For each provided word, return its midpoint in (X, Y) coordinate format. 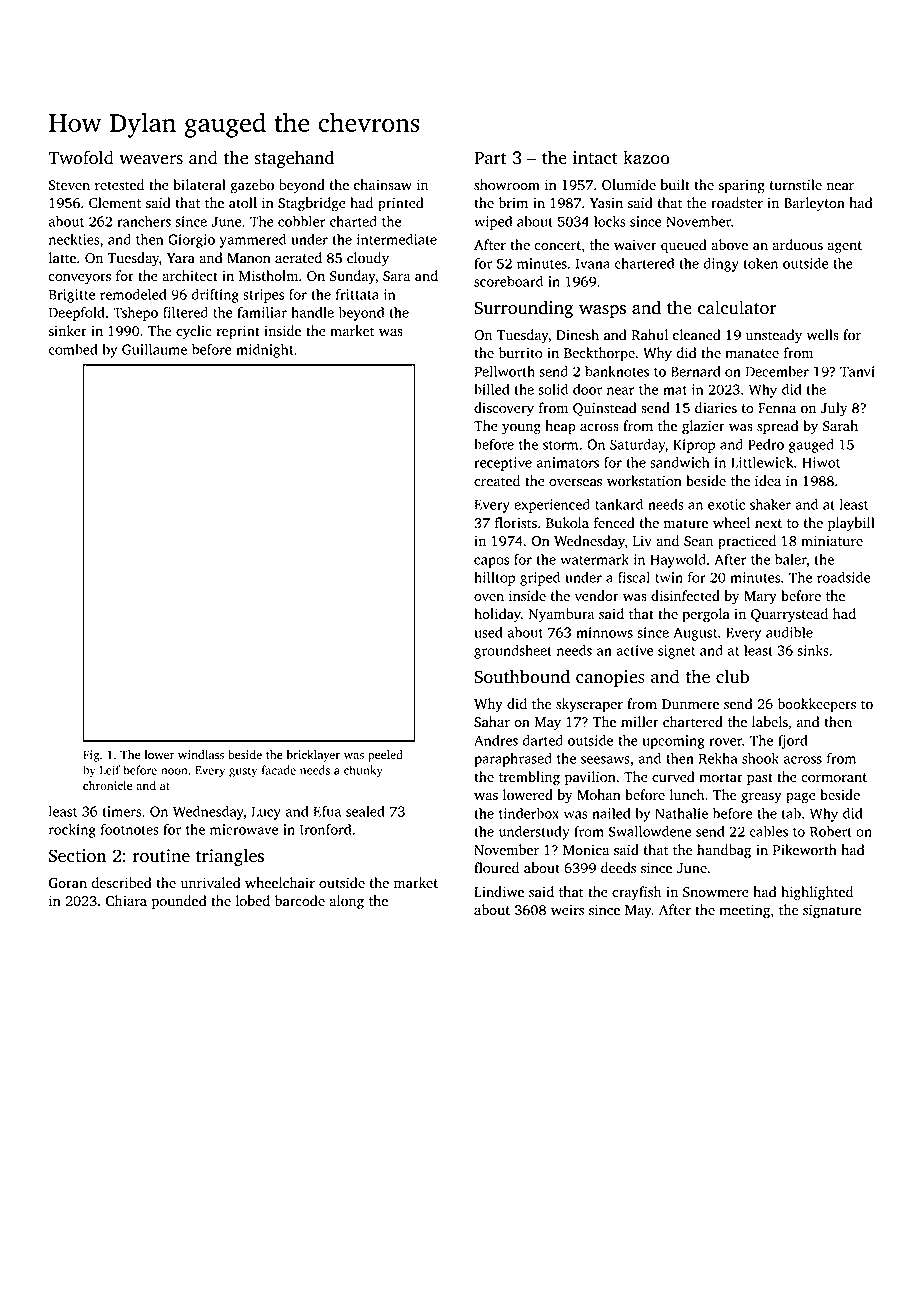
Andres (496, 740)
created (497, 481)
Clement (115, 203)
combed (73, 349)
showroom (507, 185)
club (732, 676)
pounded (179, 902)
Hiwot (821, 462)
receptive (503, 464)
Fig (91, 756)
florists (516, 523)
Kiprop (694, 446)
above (729, 245)
